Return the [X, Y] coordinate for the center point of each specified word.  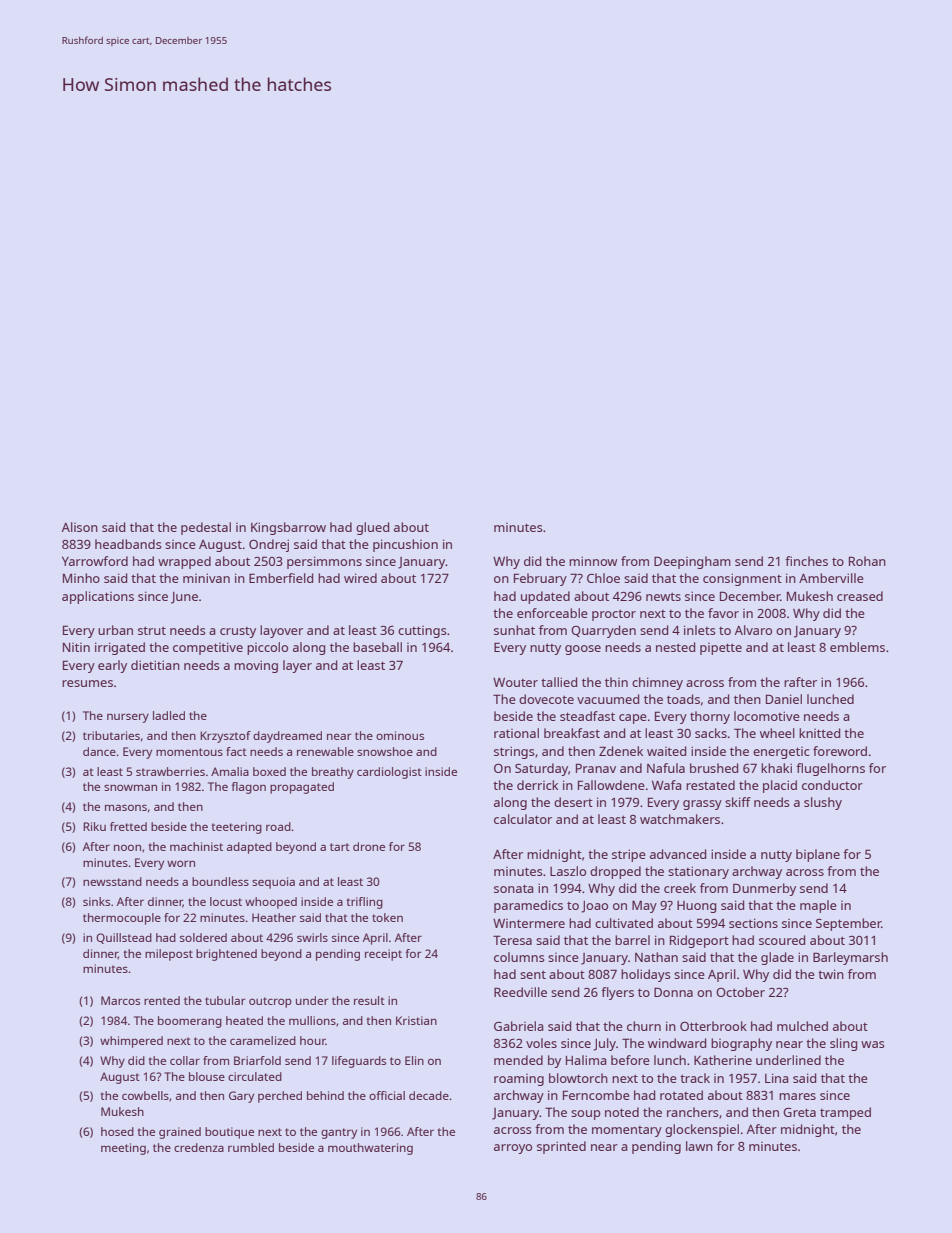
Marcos [120, 1000]
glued [372, 528]
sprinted [561, 1147]
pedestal [206, 528]
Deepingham [692, 562]
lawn [699, 1146]
